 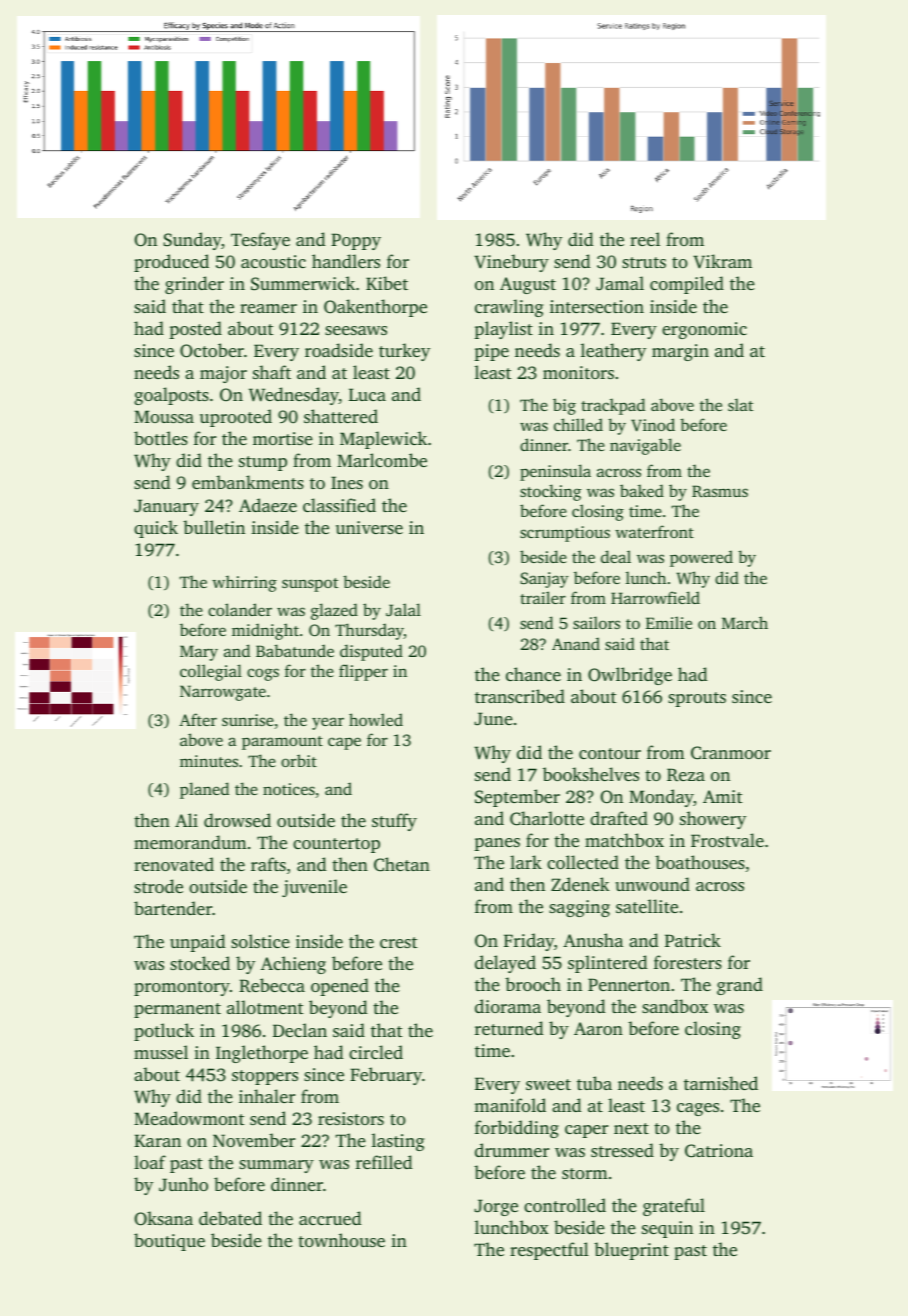 I want to click on reel, so click(x=645, y=239).
